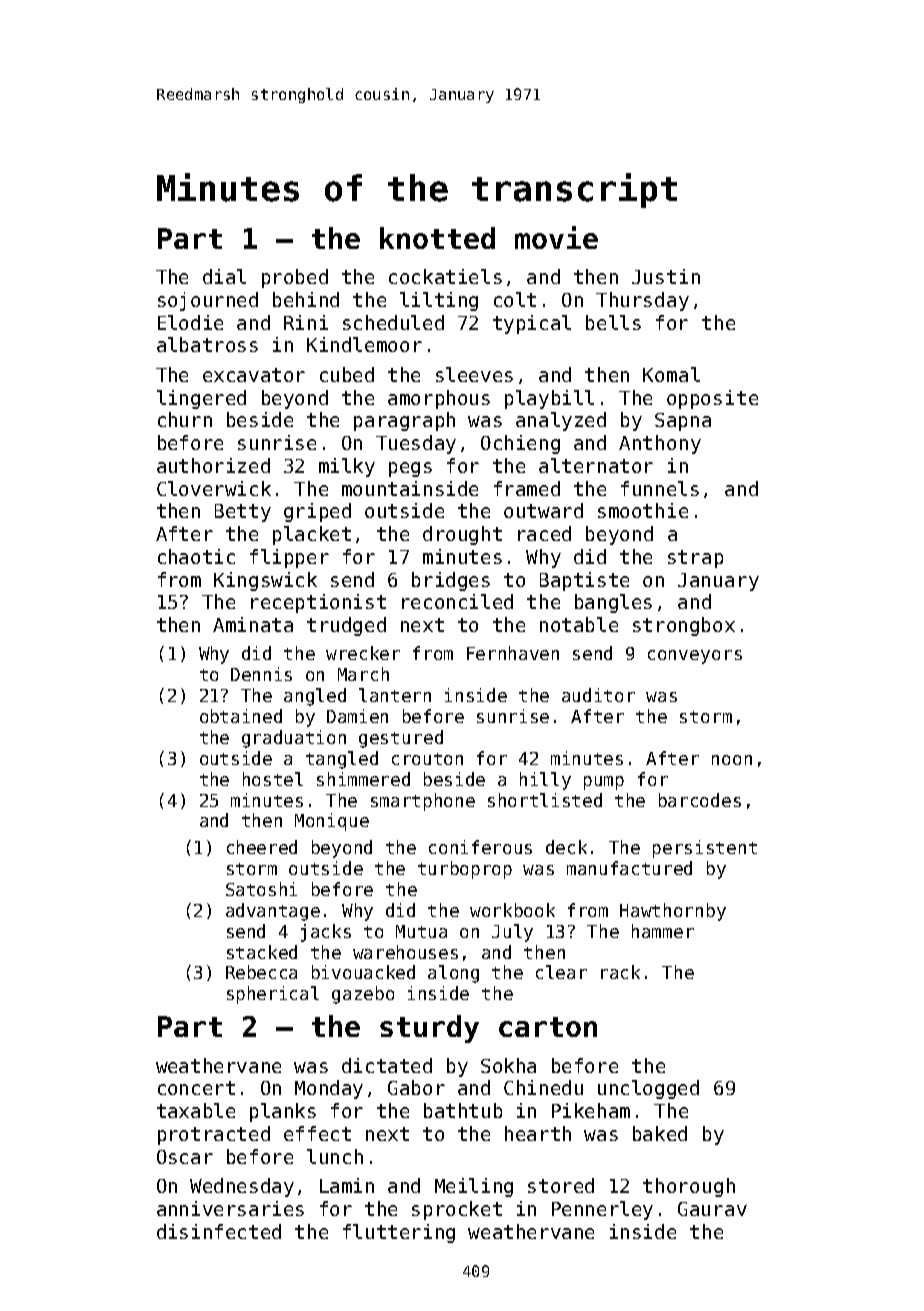 The width and height of the screenshot is (924, 1311). What do you see at coordinates (545, 781) in the screenshot?
I see `hilly` at bounding box center [545, 781].
